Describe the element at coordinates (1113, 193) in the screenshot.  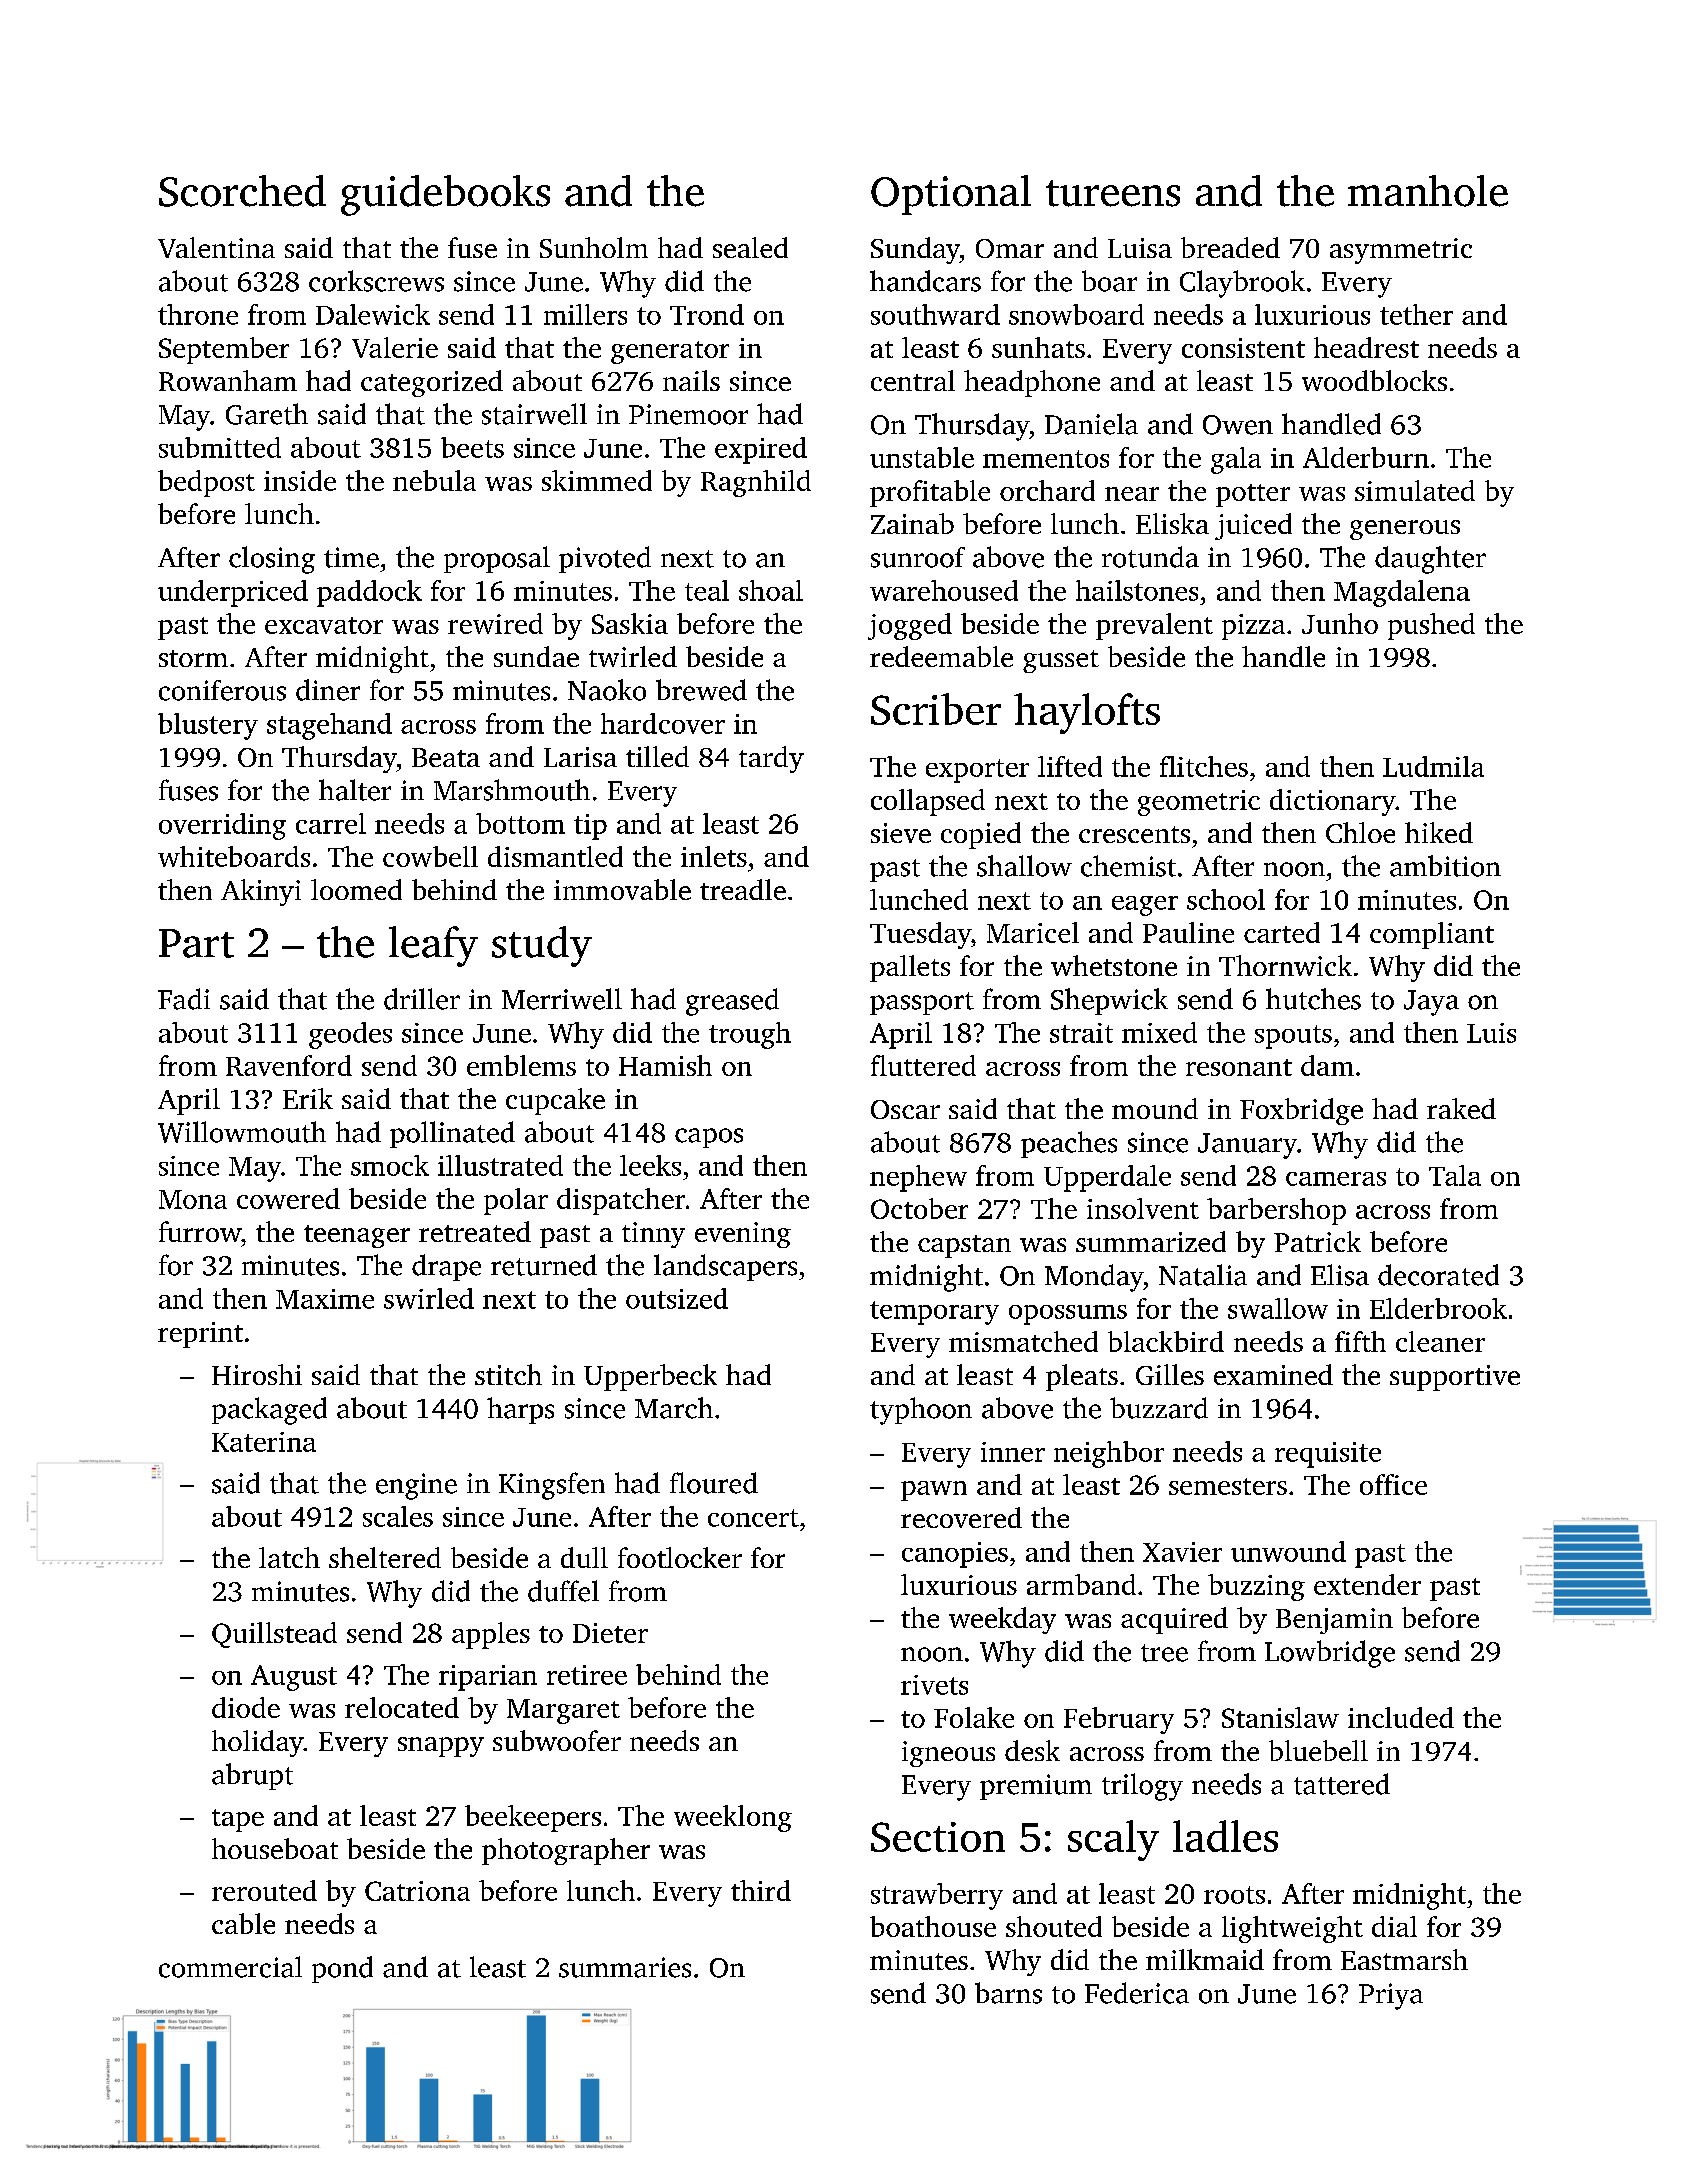
I see `tureens` at that location.
